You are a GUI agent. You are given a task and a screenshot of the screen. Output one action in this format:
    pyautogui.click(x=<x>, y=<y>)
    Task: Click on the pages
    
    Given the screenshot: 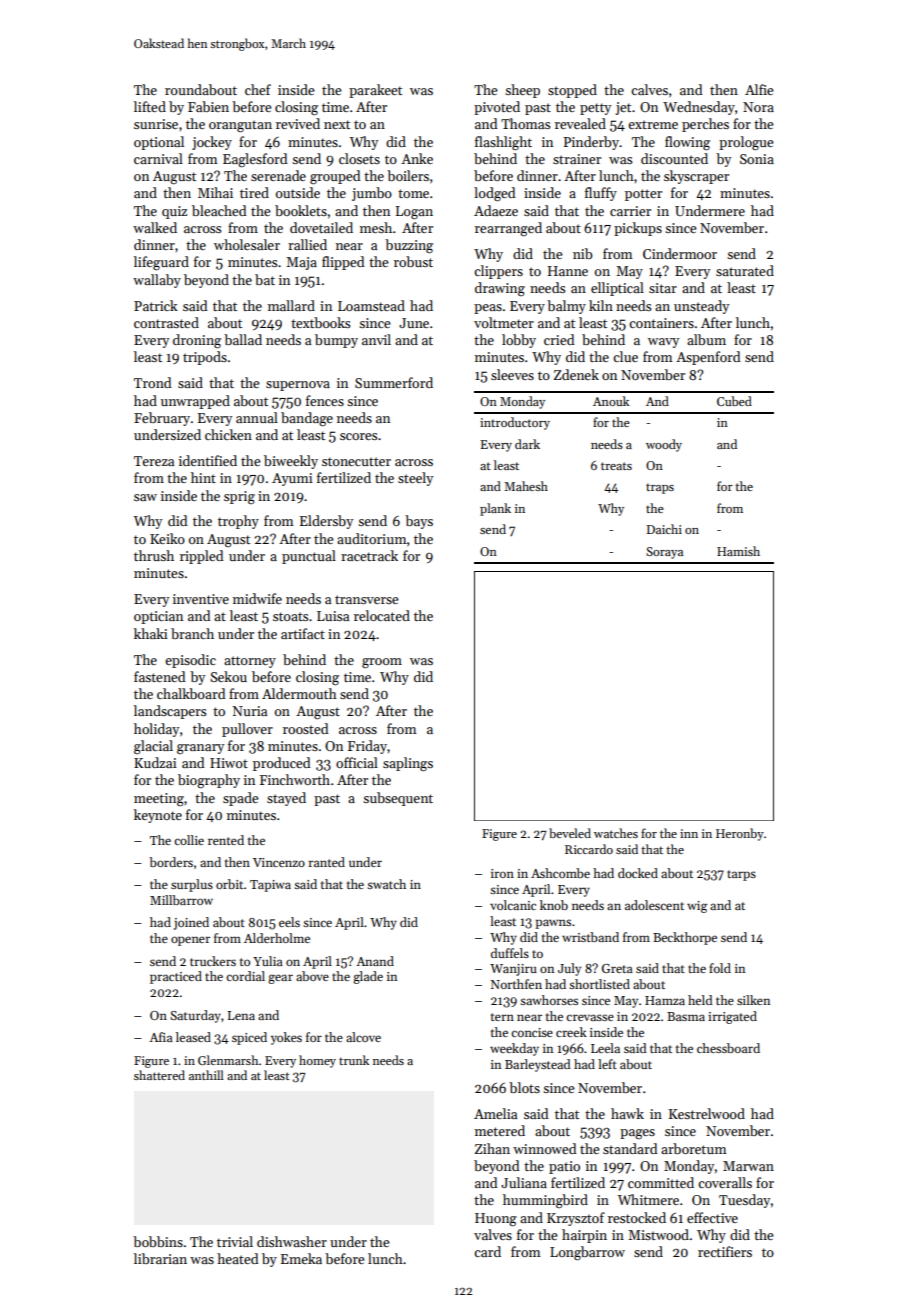 What is the action you would take?
    pyautogui.click(x=637, y=1134)
